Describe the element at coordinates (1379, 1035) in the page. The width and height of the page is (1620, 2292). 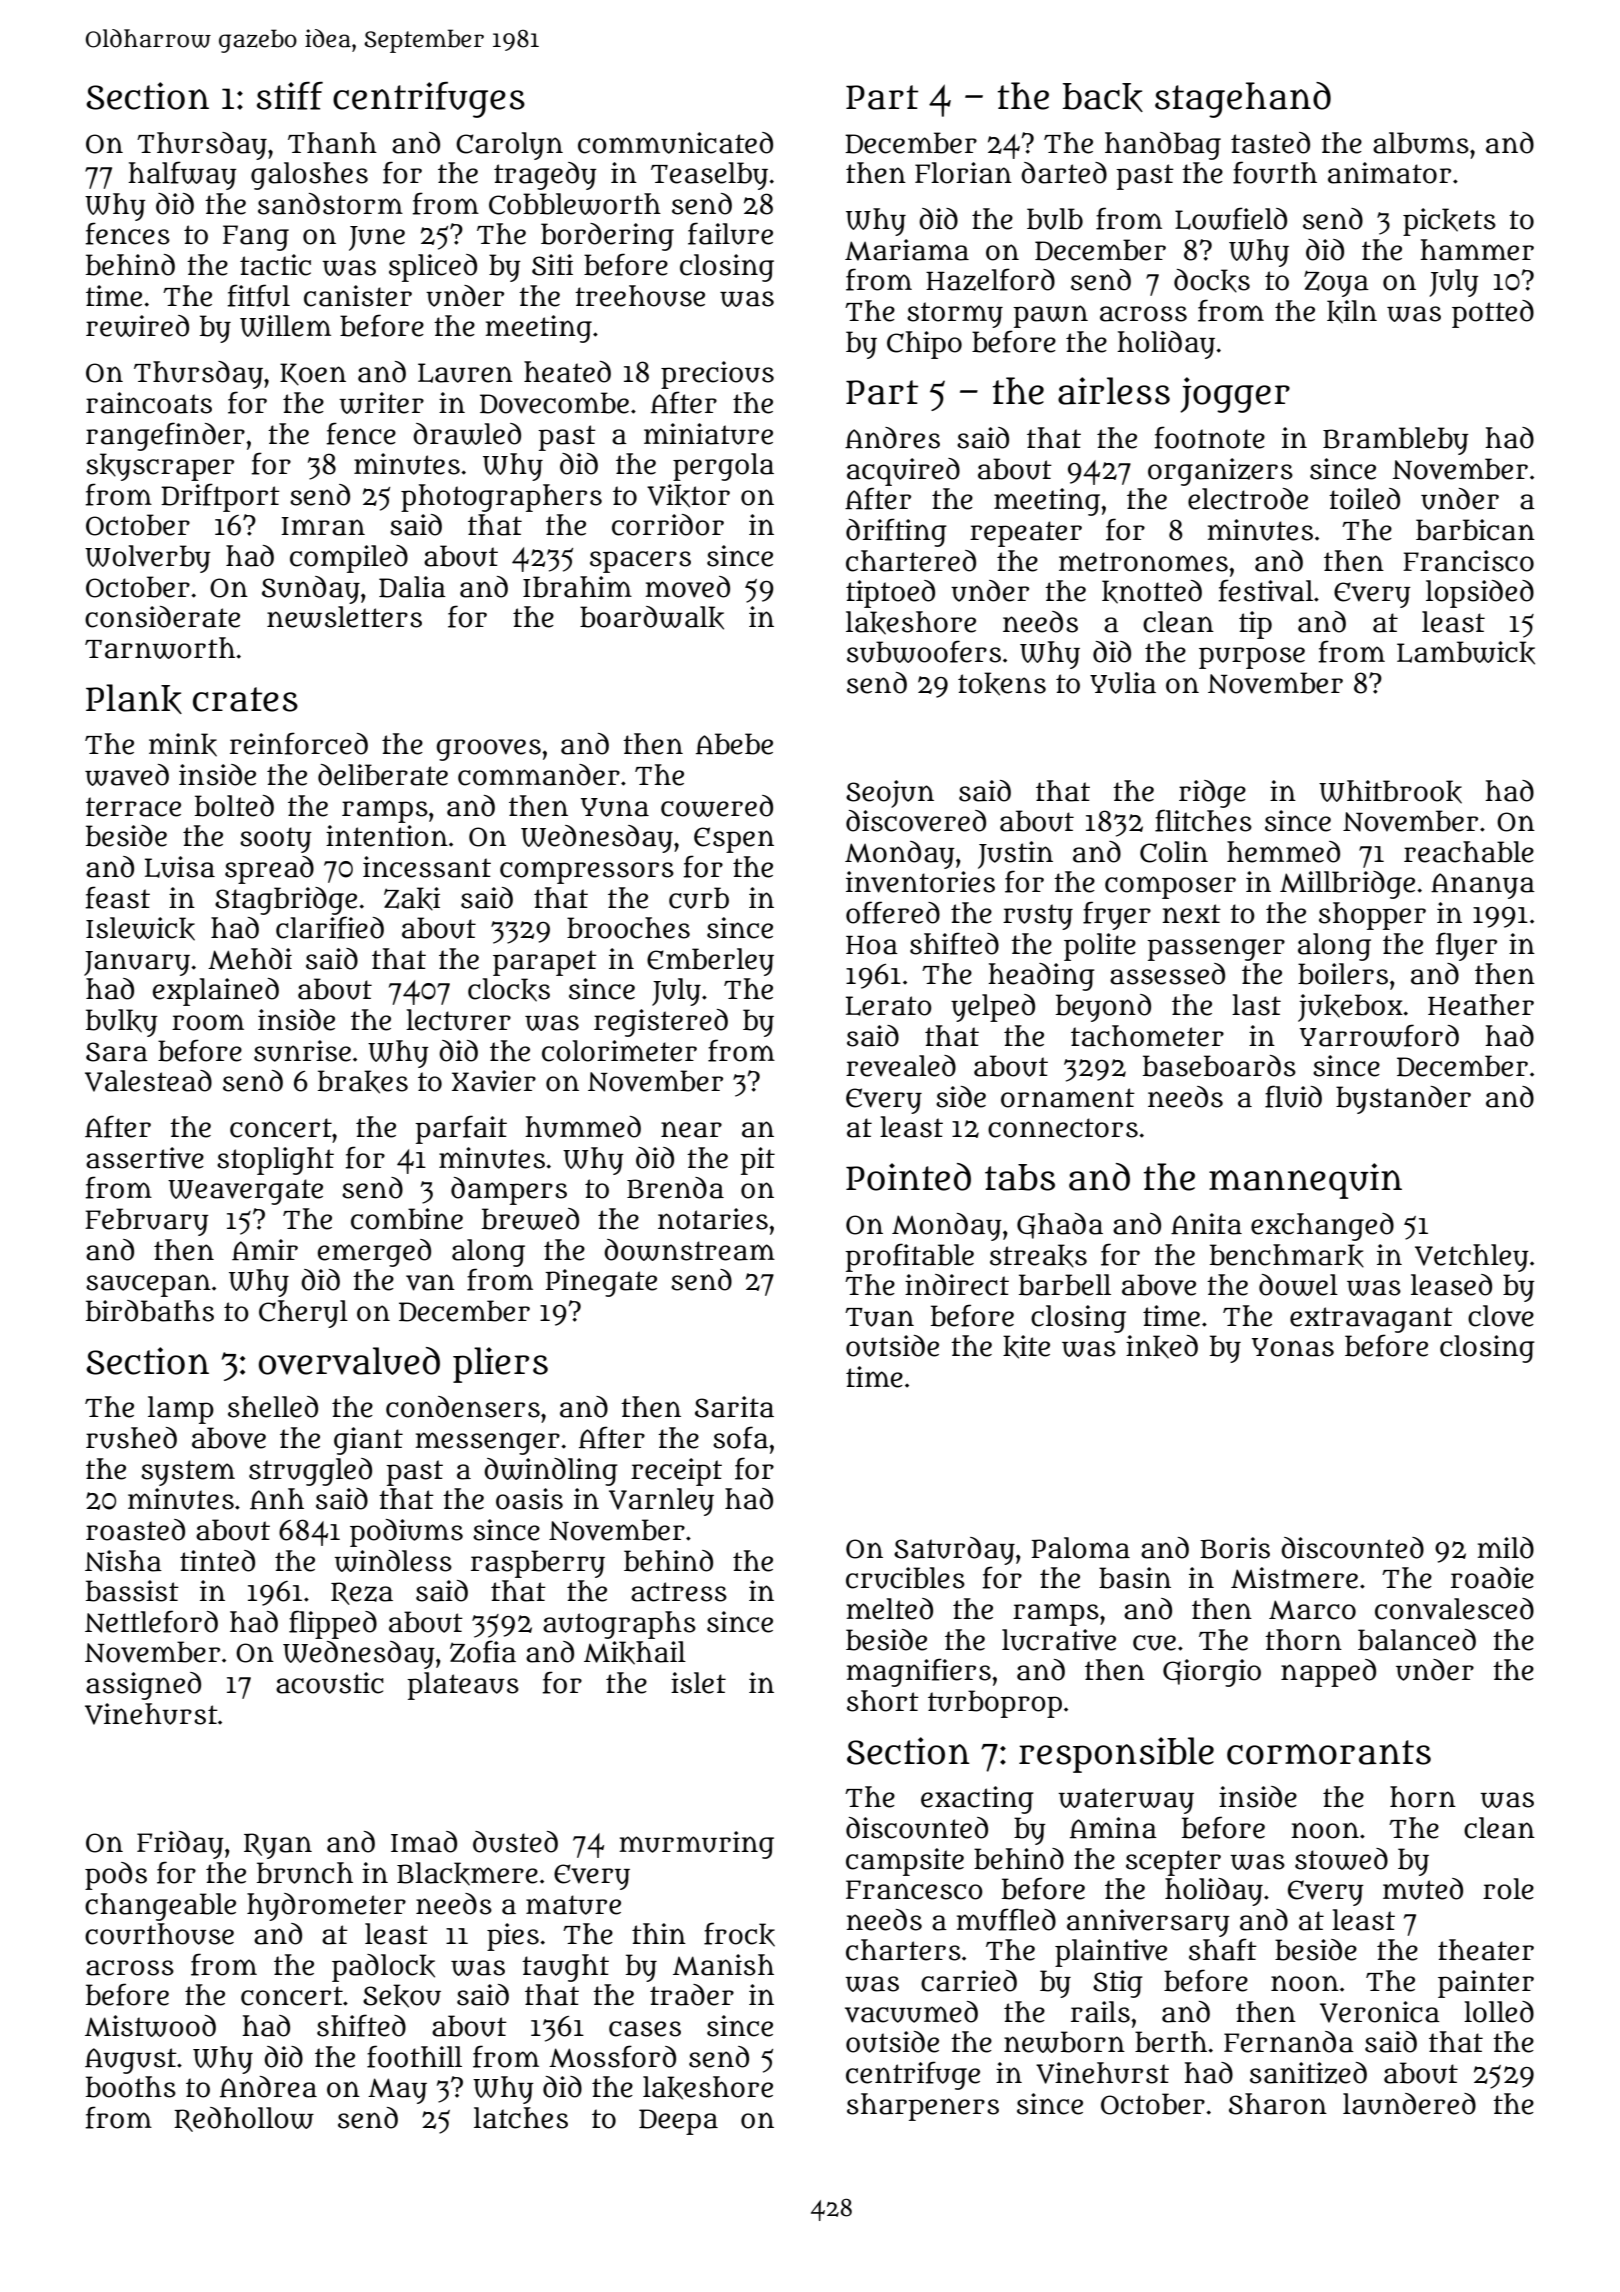
I see `Yarrowford` at that location.
